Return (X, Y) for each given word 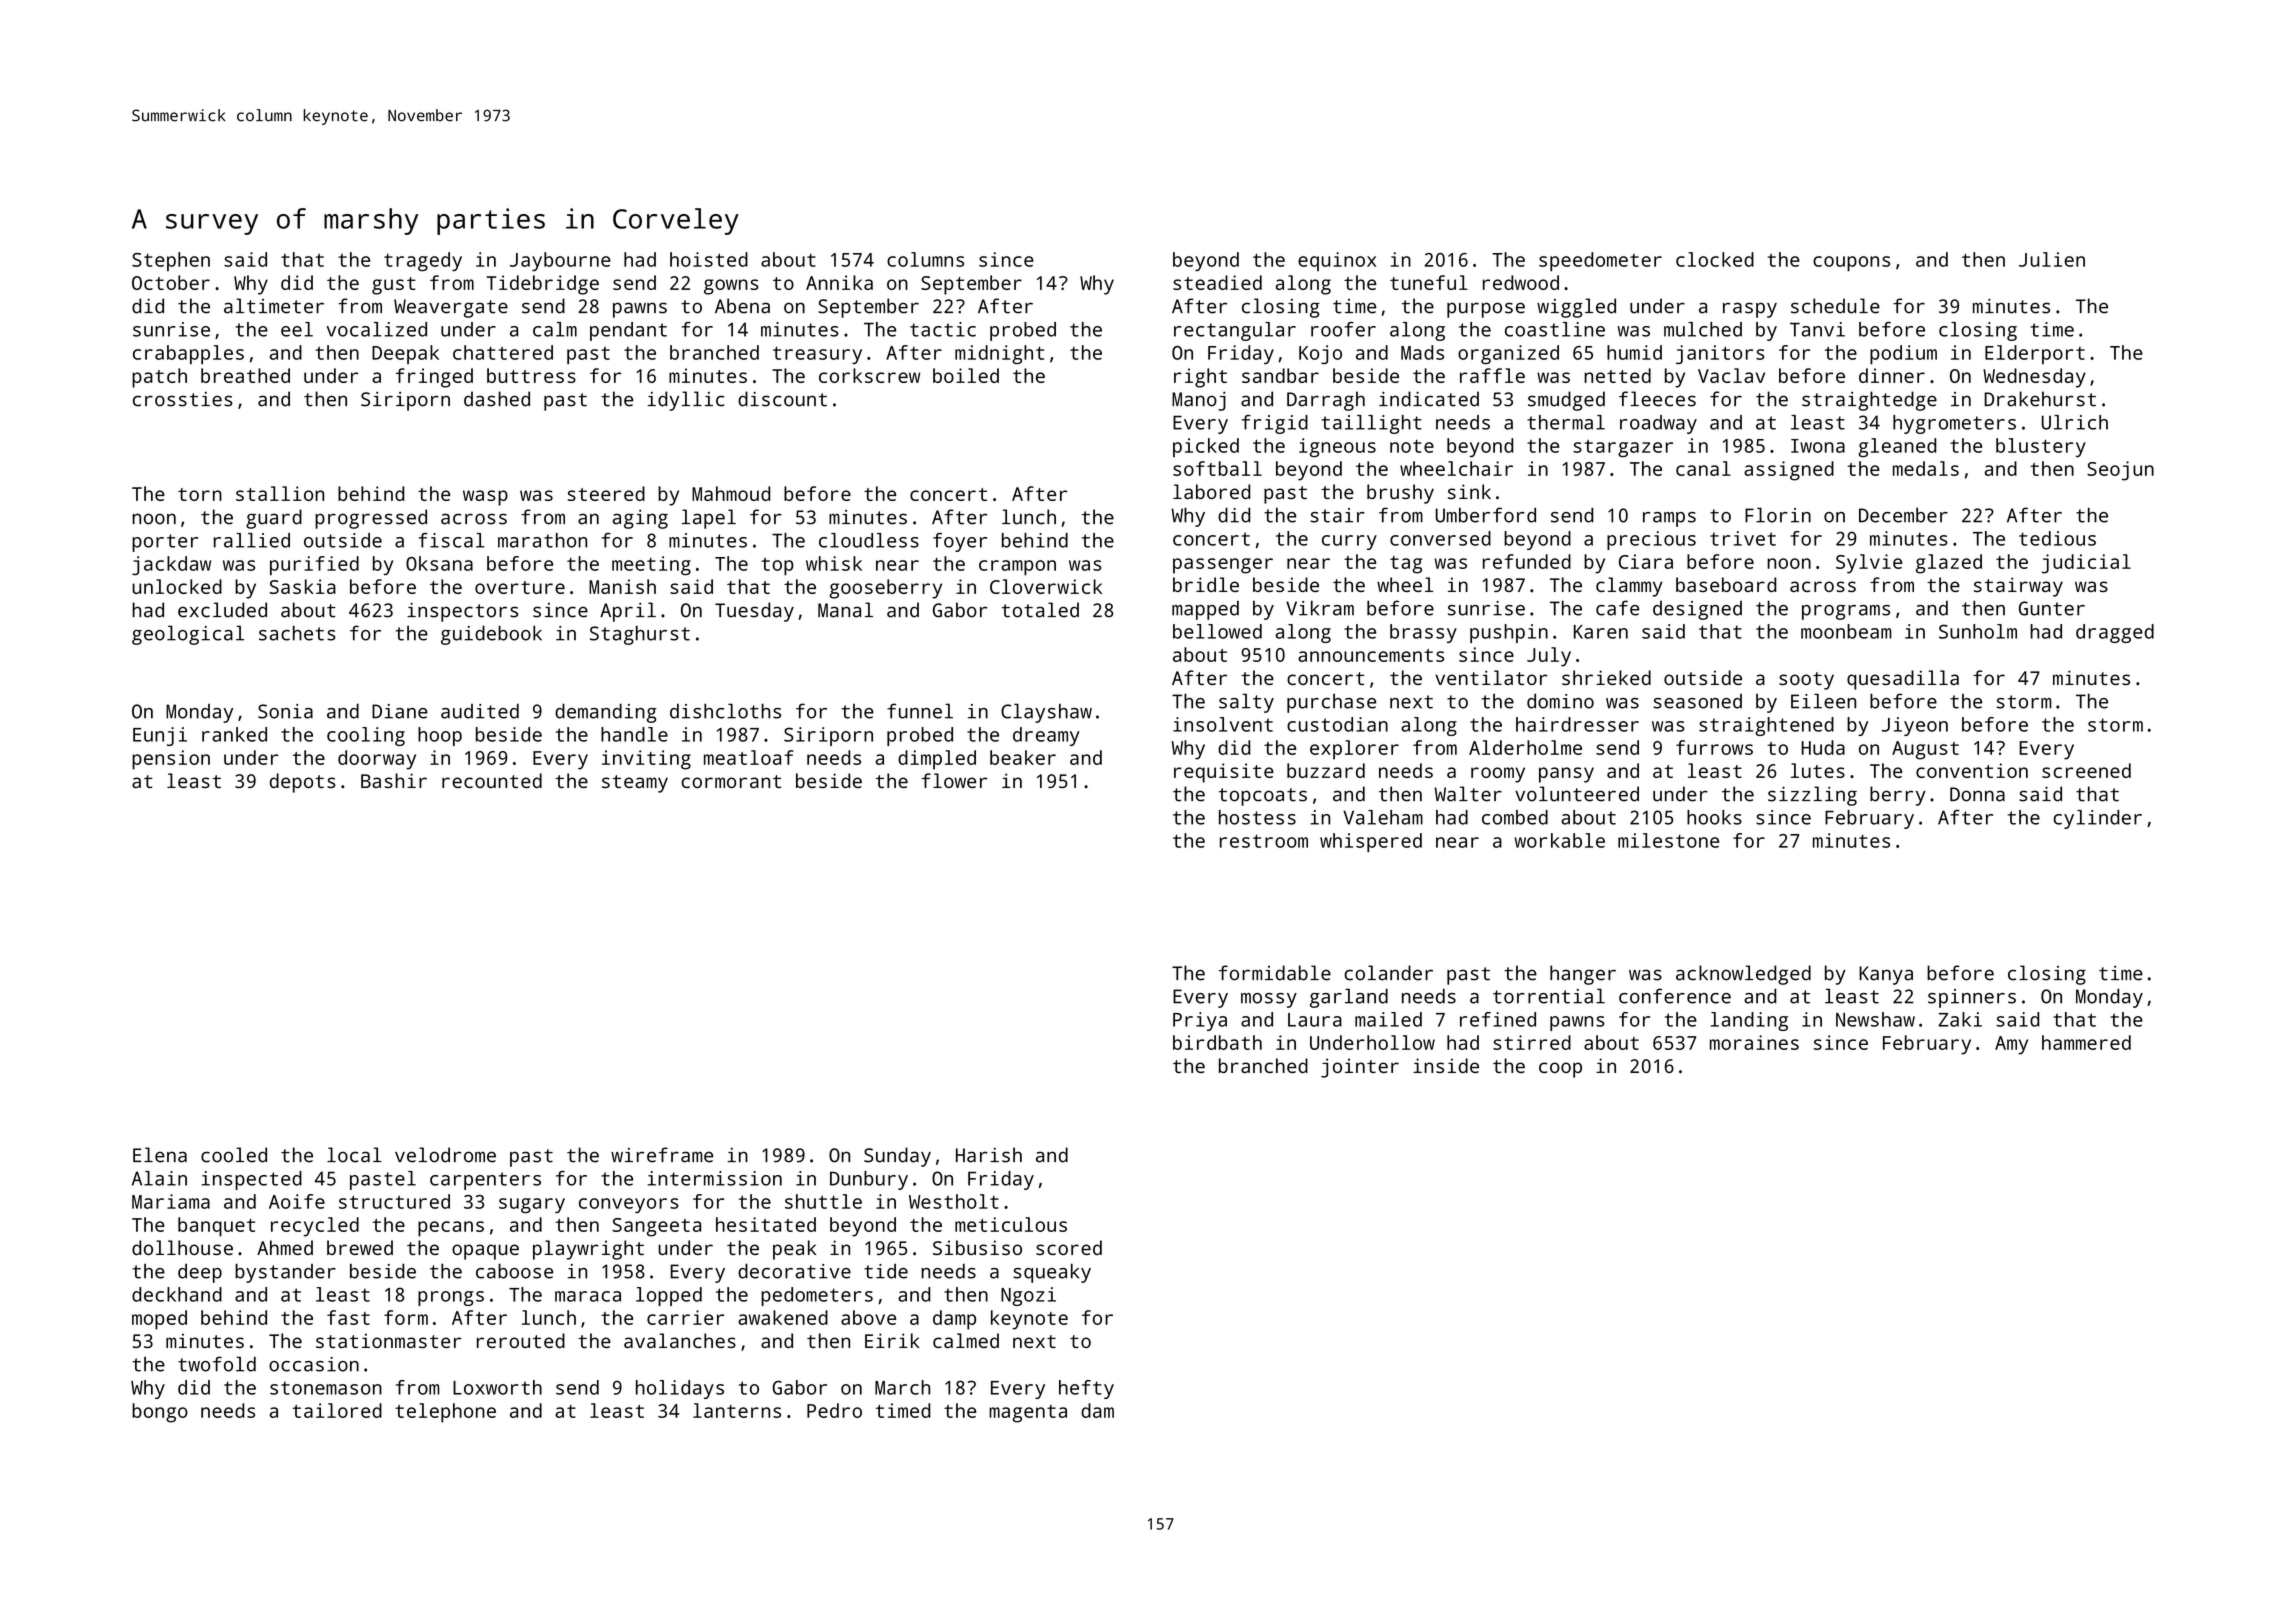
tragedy (423, 261)
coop (1560, 1070)
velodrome (445, 1155)
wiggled (1576, 308)
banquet (216, 1227)
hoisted (709, 259)
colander (1388, 973)
